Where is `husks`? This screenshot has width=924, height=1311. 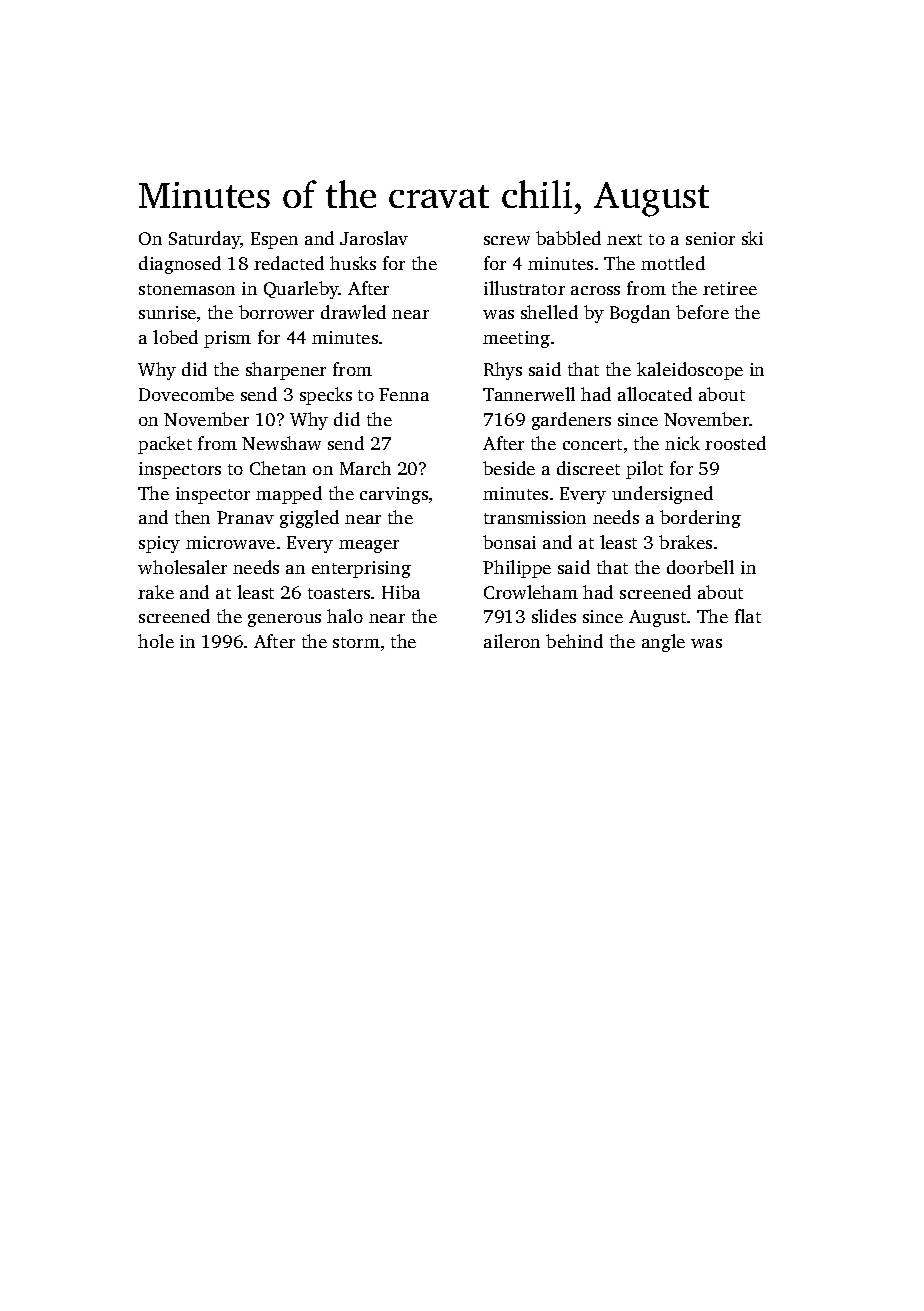
husks is located at coordinates (353, 263).
